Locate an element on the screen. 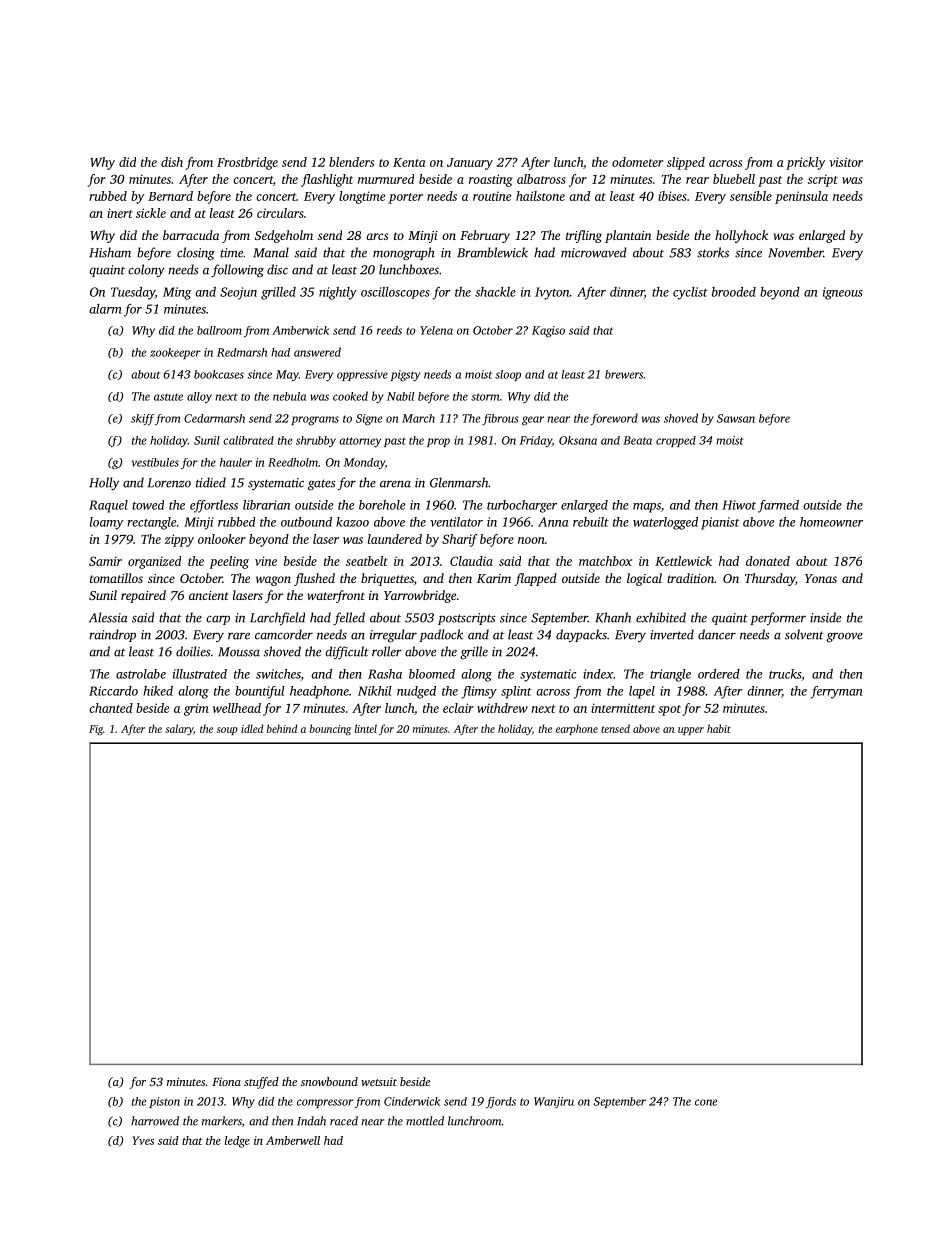 Image resolution: width=952 pixels, height=1233 pixels. Fiona is located at coordinates (226, 1081).
